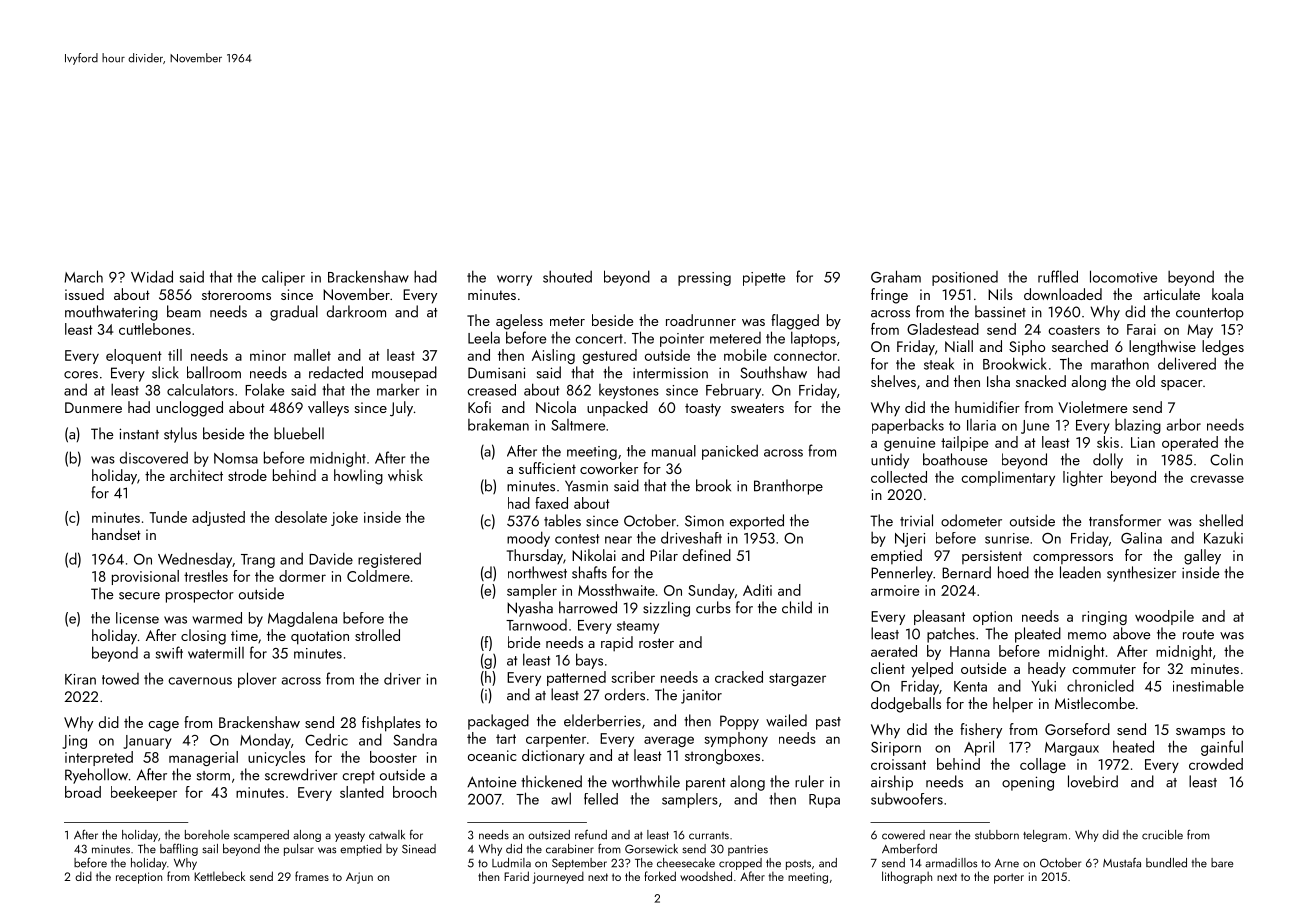 Image resolution: width=1308 pixels, height=924 pixels. I want to click on ruffled, so click(1058, 276).
